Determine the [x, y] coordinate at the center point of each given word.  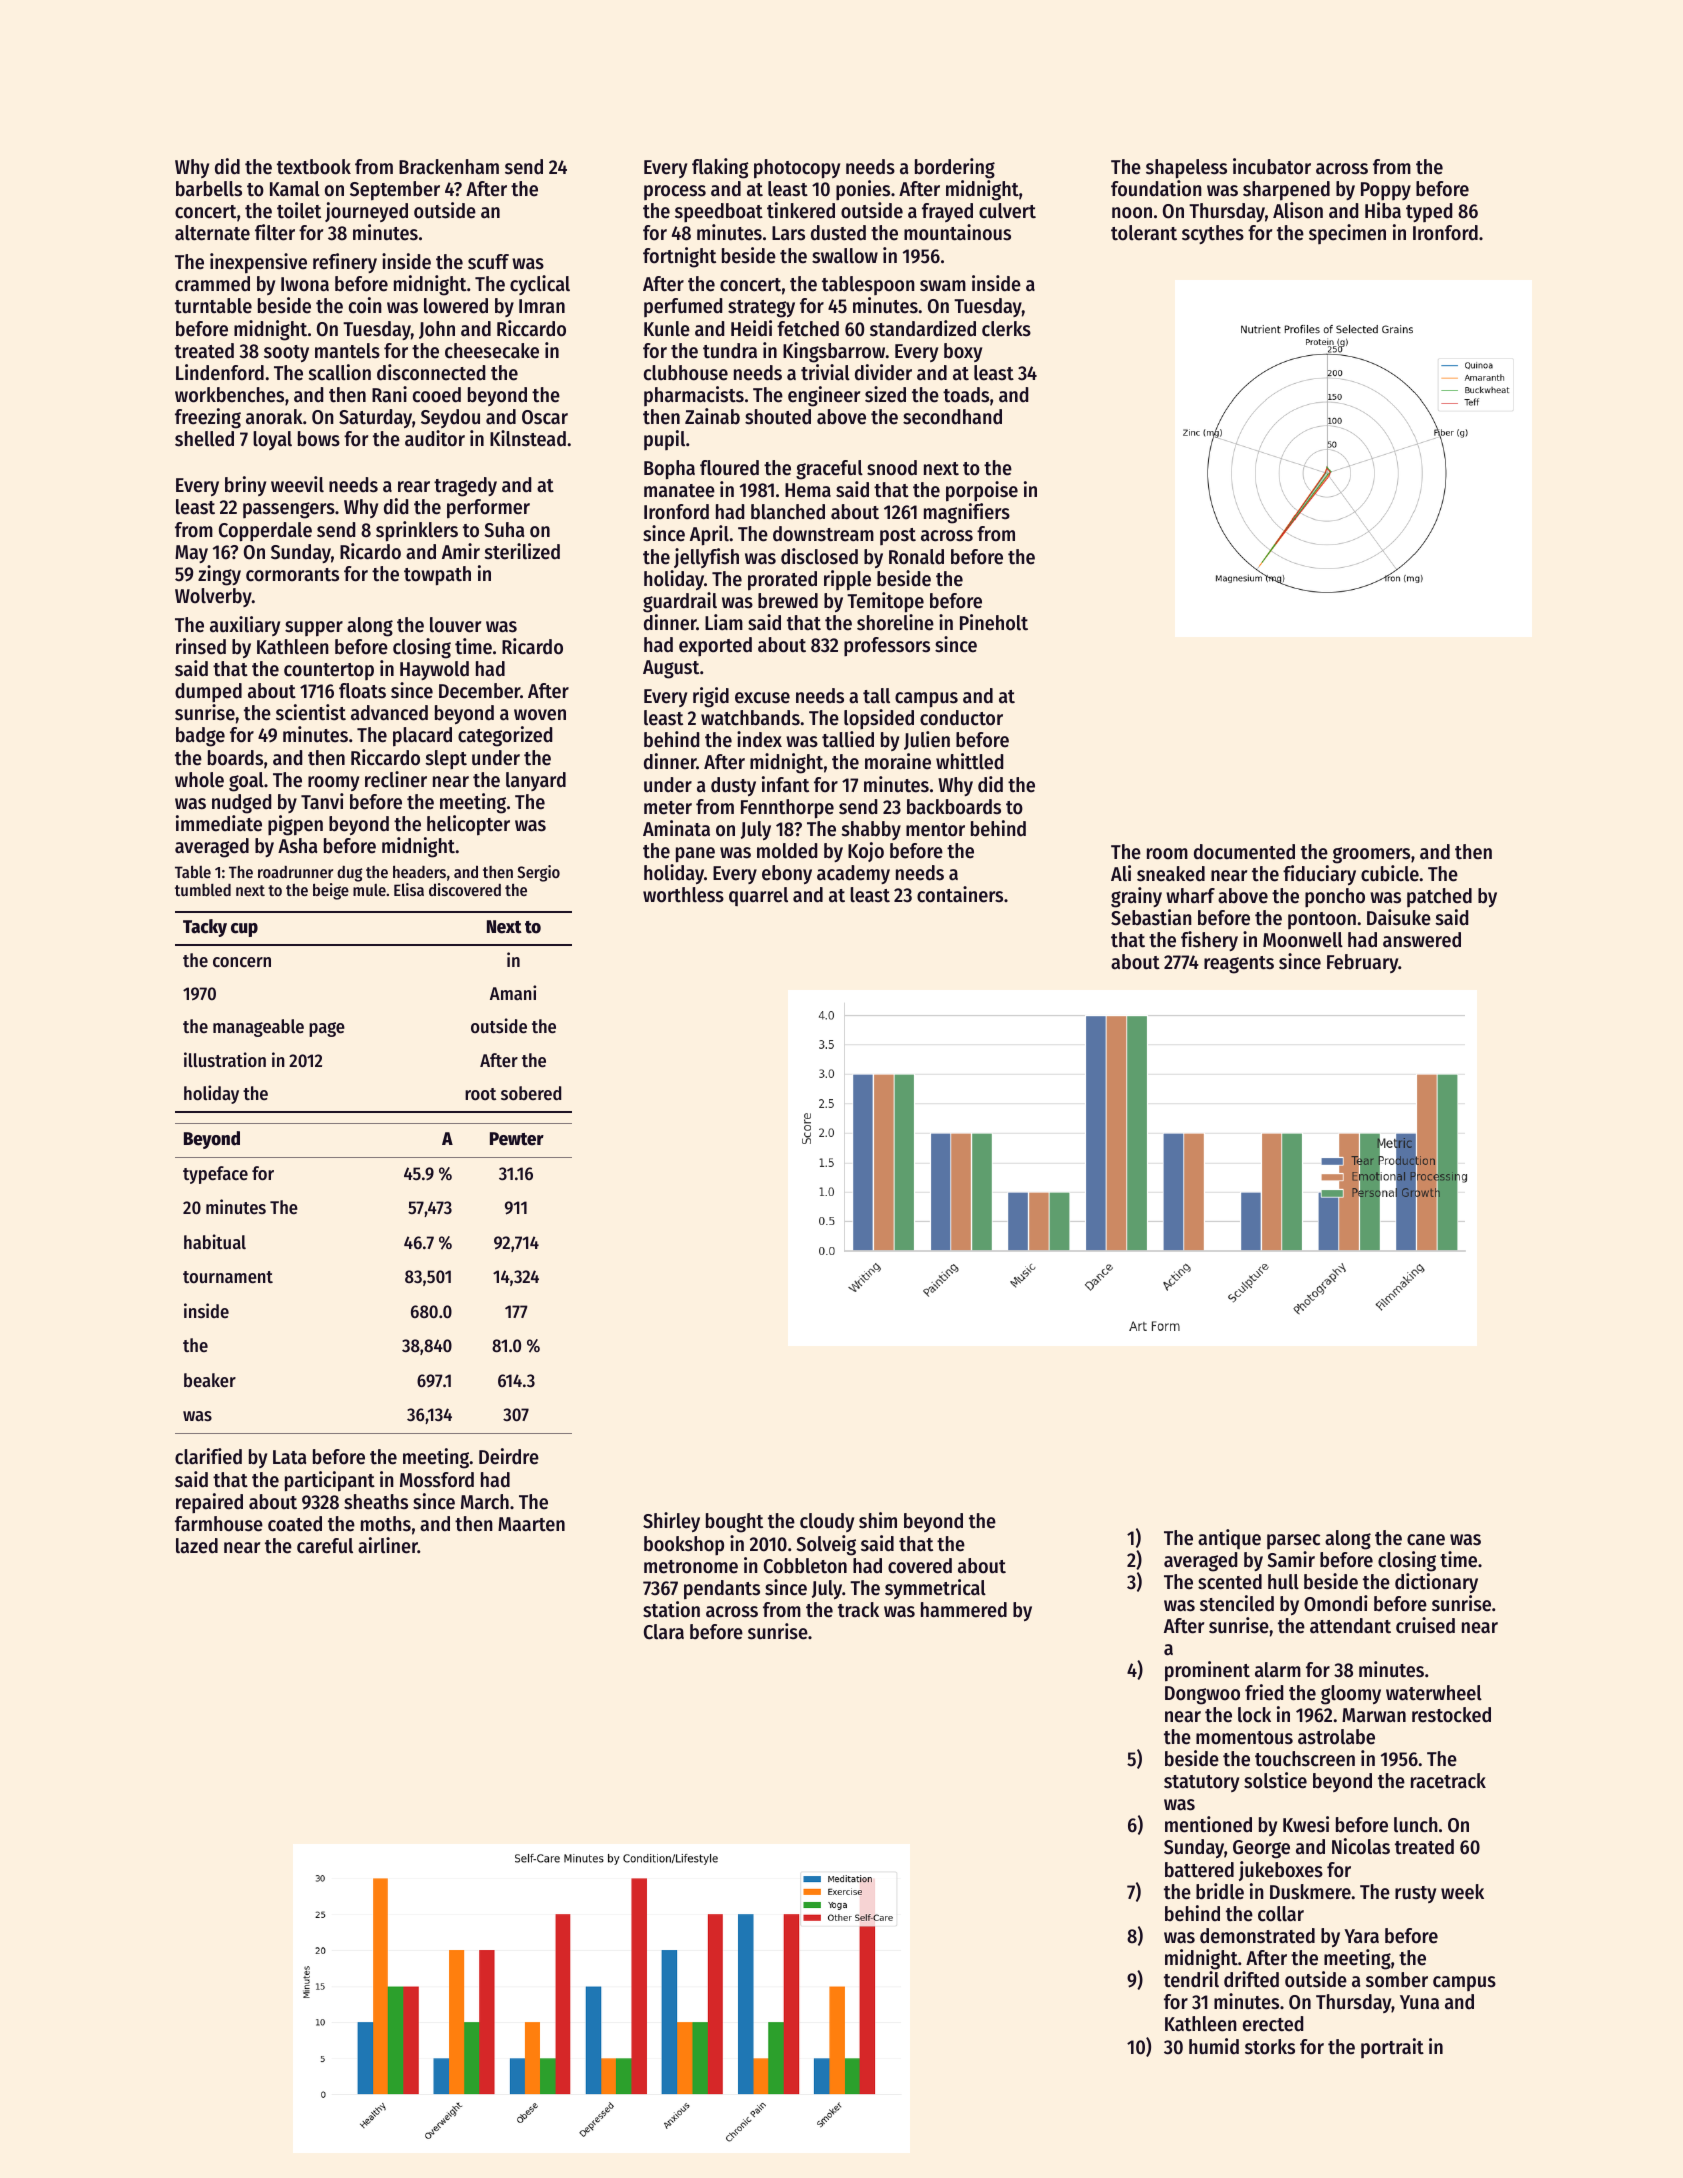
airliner [388, 1545]
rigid [711, 697]
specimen [1347, 234]
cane [1426, 1540]
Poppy [1386, 191]
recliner [396, 779]
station [671, 1609]
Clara [664, 1632]
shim [878, 1520]
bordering [955, 168]
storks [1270, 2047]
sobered [531, 1093]
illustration [225, 1059]
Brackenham [449, 167]
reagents [1239, 965]
